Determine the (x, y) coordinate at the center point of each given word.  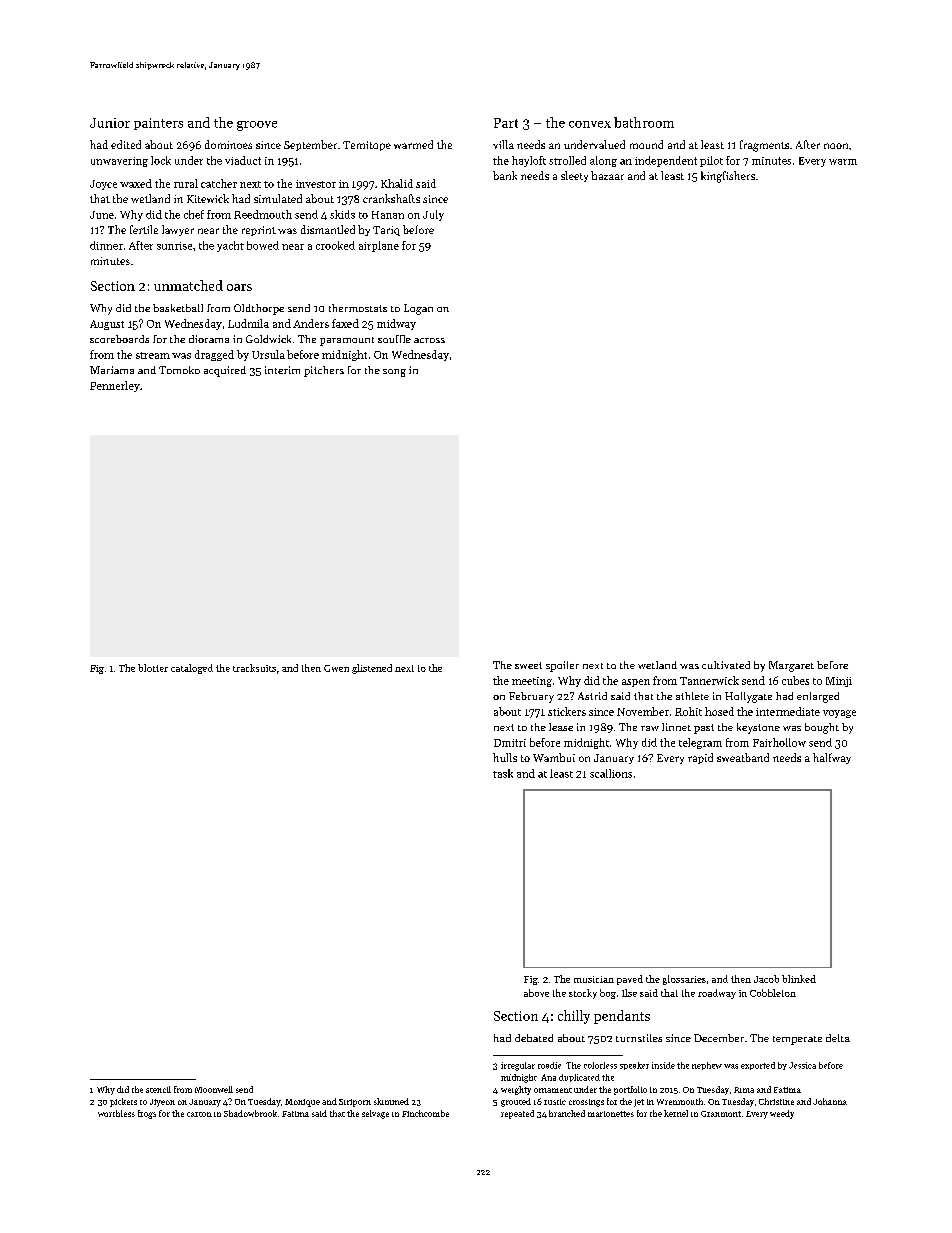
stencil (158, 1089)
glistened (372, 669)
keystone (758, 728)
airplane (379, 246)
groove (257, 126)
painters (158, 124)
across (429, 340)
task (503, 773)
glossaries (684, 980)
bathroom (644, 122)
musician (594, 979)
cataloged (192, 669)
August (107, 325)
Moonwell (214, 1089)
